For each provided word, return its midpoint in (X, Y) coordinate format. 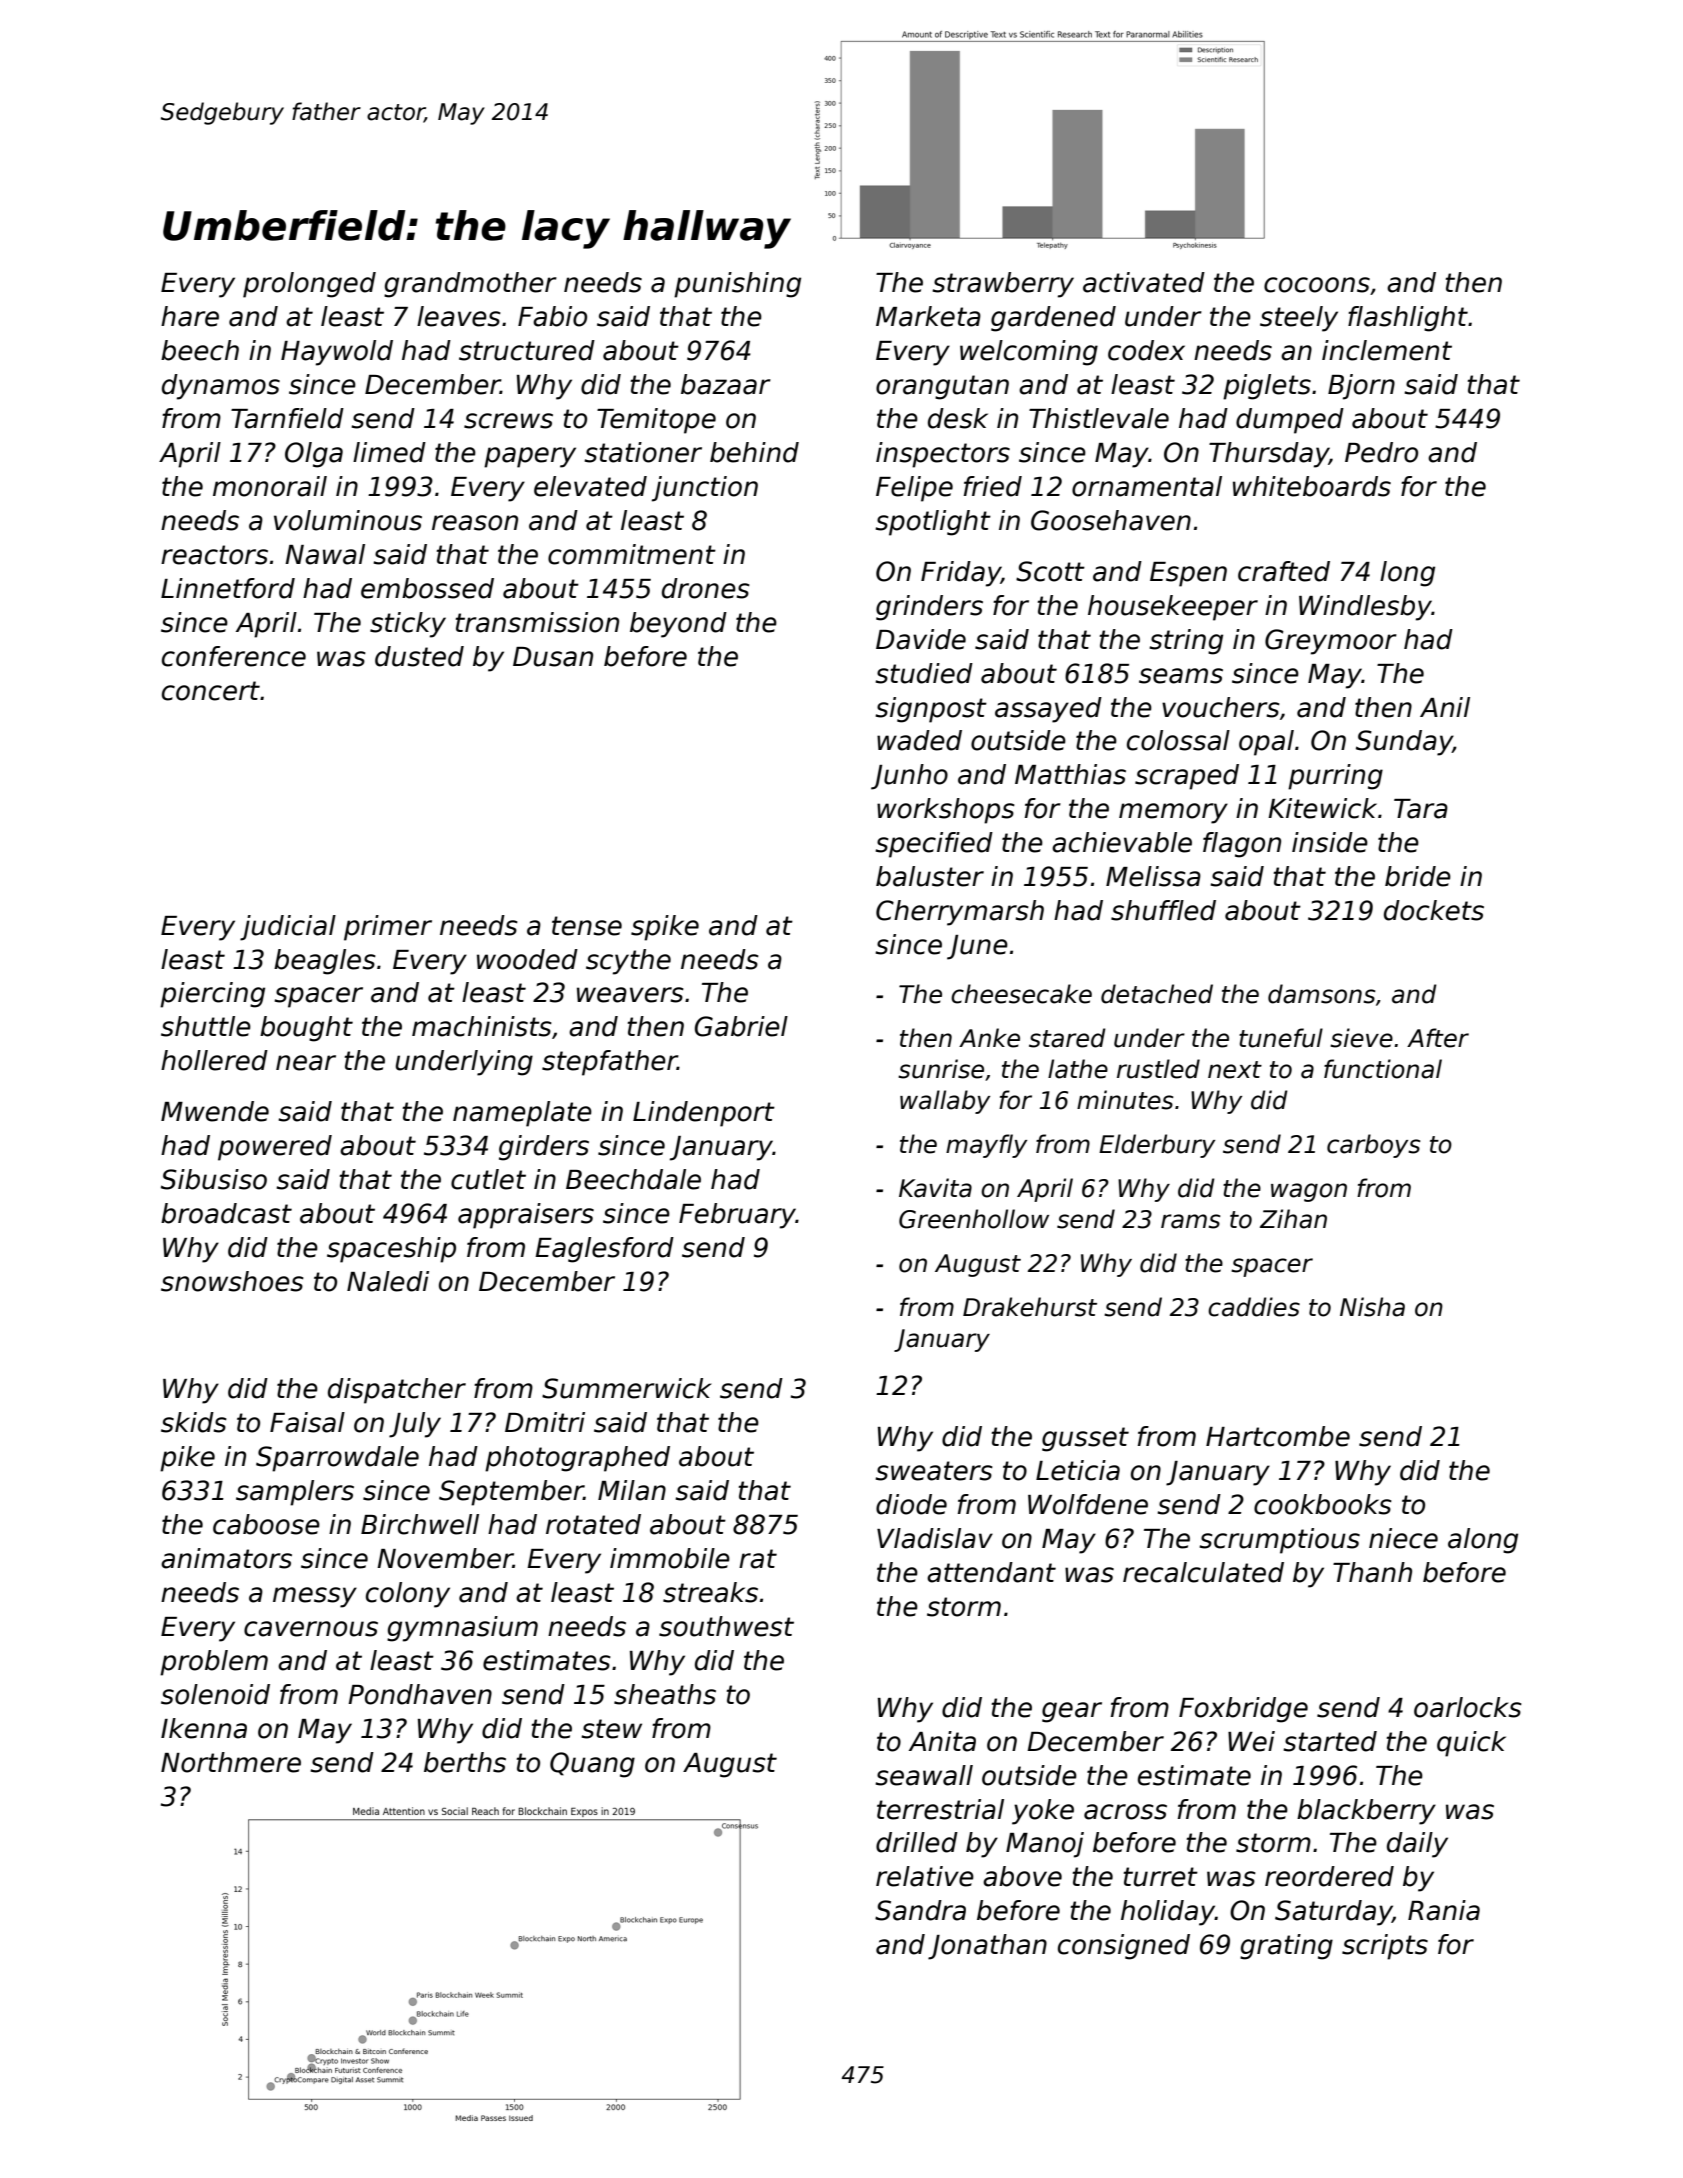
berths (465, 1762)
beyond (678, 625)
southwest (726, 1626)
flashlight (1408, 319)
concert (211, 691)
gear (1072, 1712)
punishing (737, 285)
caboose (266, 1524)
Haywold (337, 353)
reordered (1329, 1876)
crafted (1284, 571)
